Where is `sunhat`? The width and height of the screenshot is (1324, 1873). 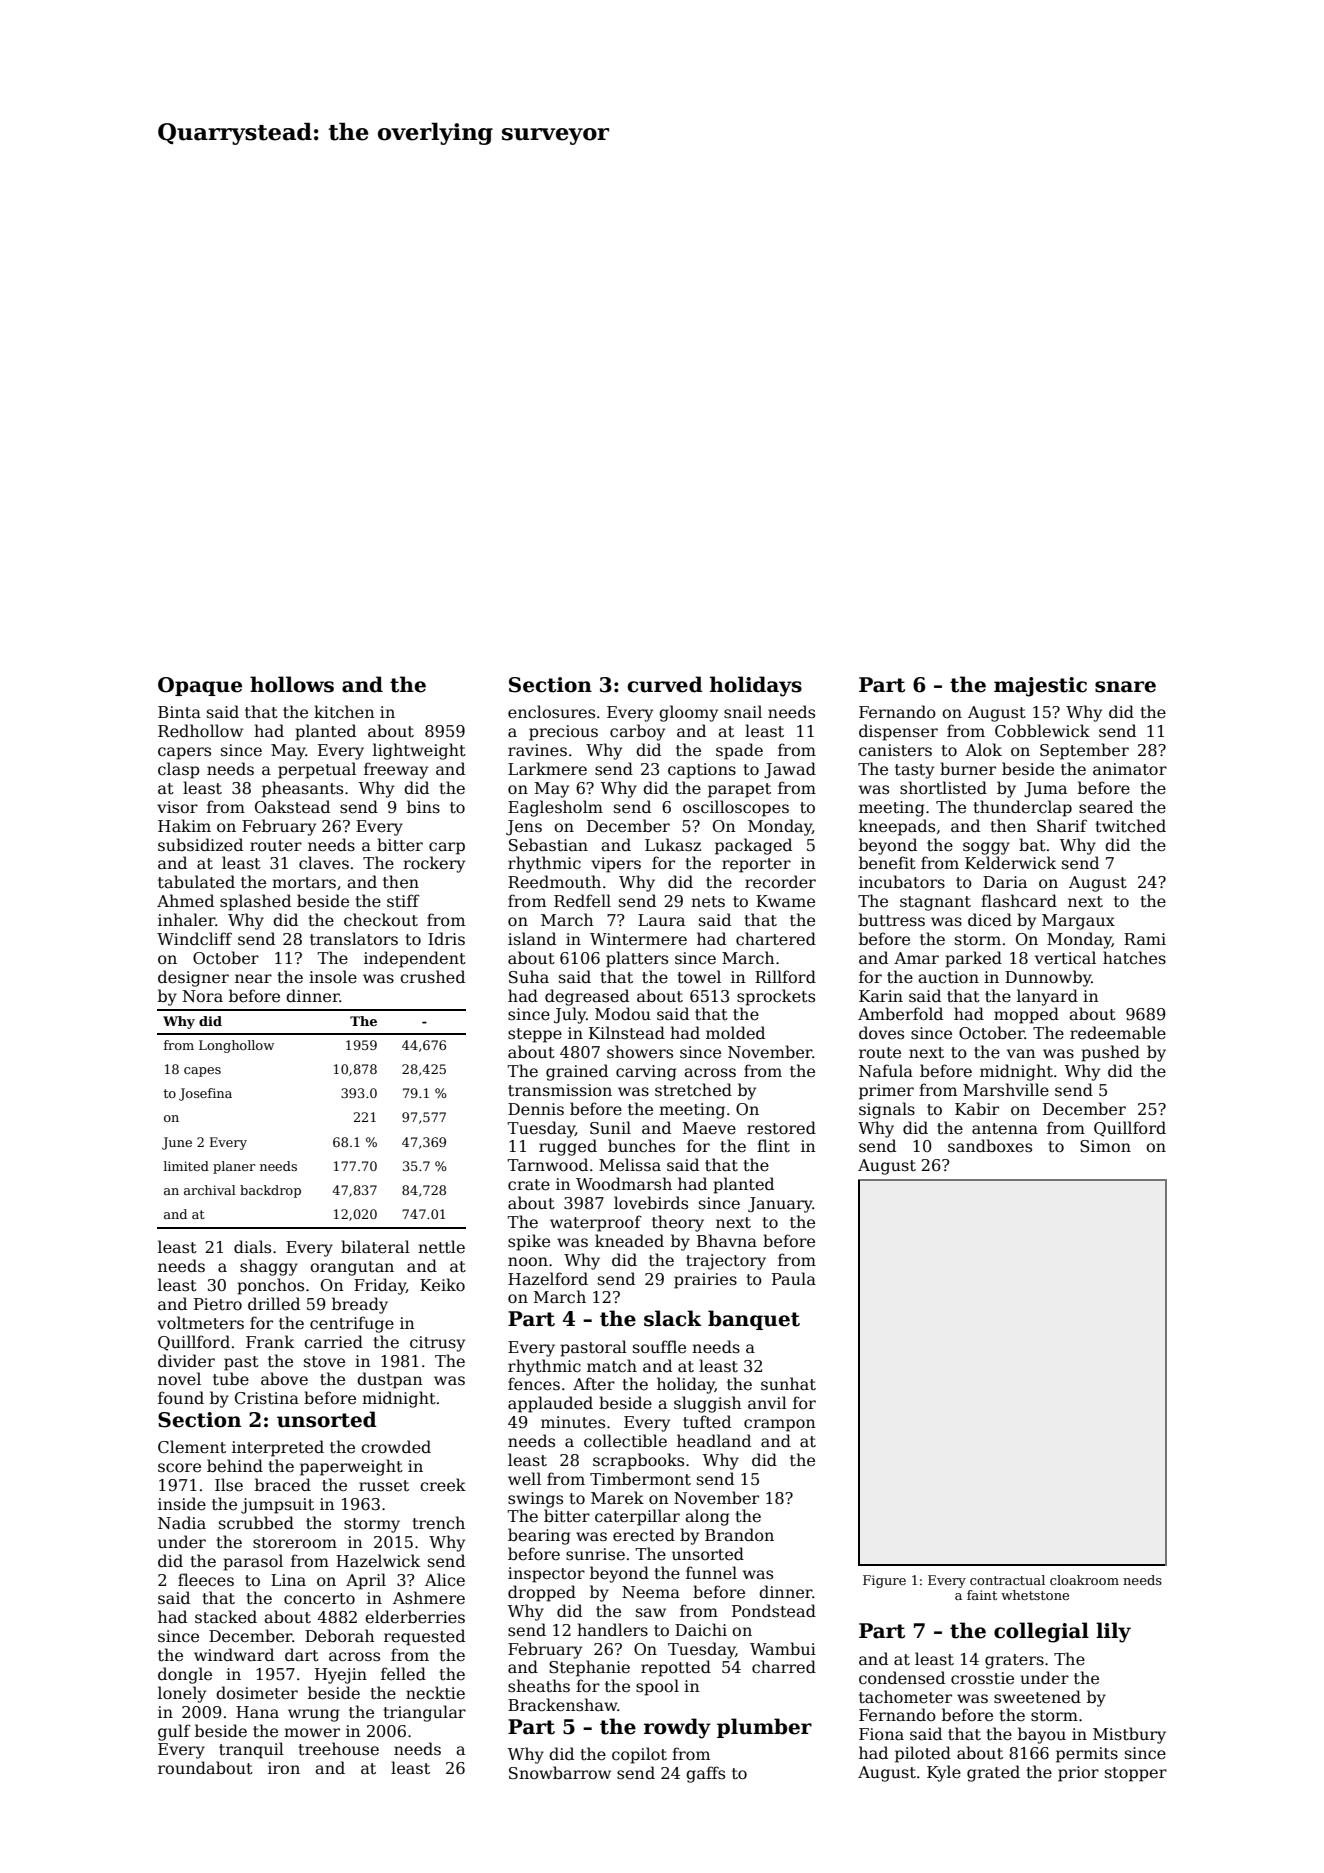 sunhat is located at coordinates (788, 1384).
